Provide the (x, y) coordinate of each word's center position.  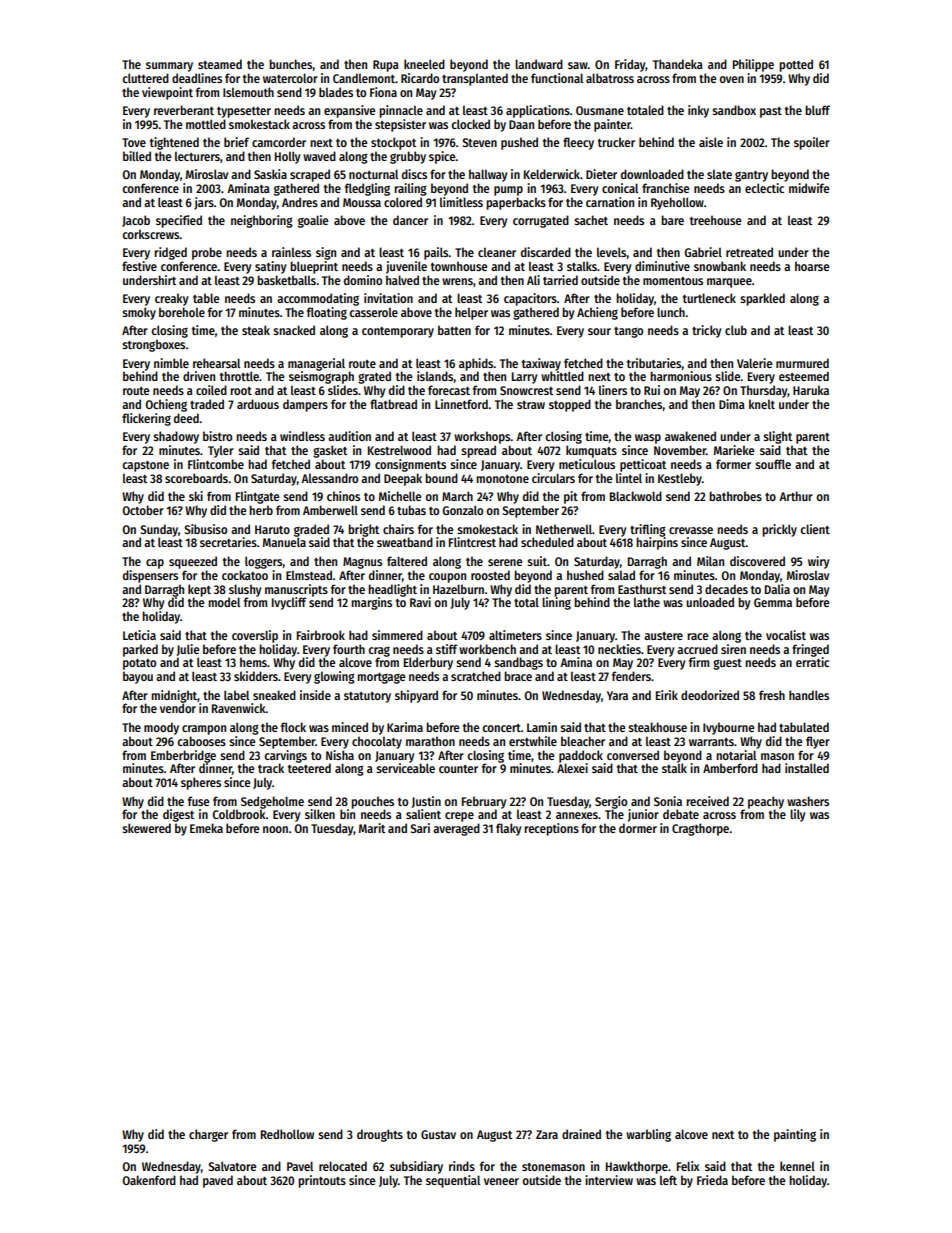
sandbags (518, 663)
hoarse (812, 266)
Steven (479, 142)
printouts (322, 1181)
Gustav (438, 1134)
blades (336, 92)
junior (643, 815)
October (143, 510)
